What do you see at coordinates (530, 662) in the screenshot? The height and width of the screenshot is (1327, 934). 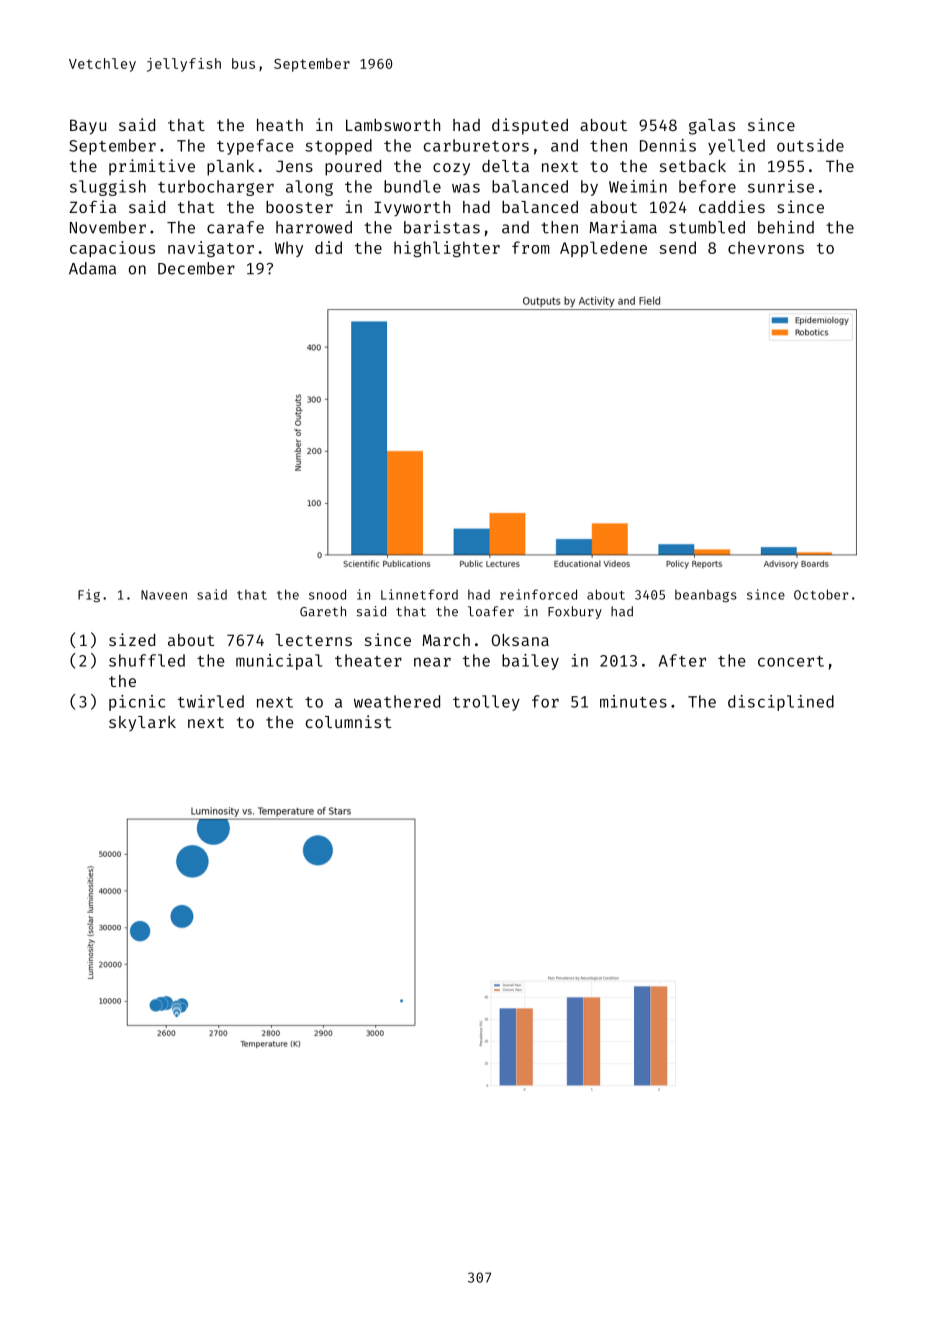 I see `bailey` at bounding box center [530, 662].
